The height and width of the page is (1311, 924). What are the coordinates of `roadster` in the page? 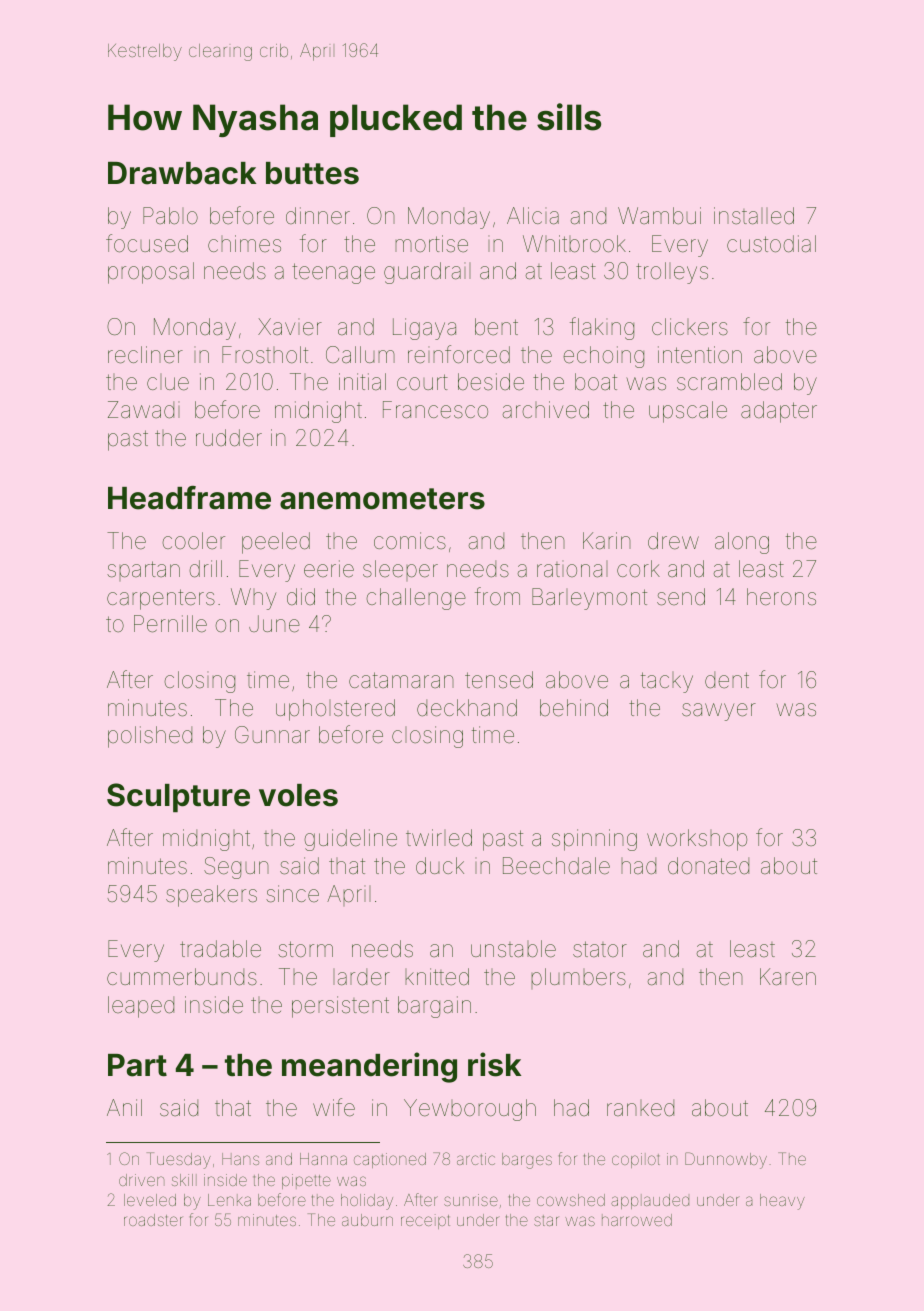 It's located at (153, 1220).
